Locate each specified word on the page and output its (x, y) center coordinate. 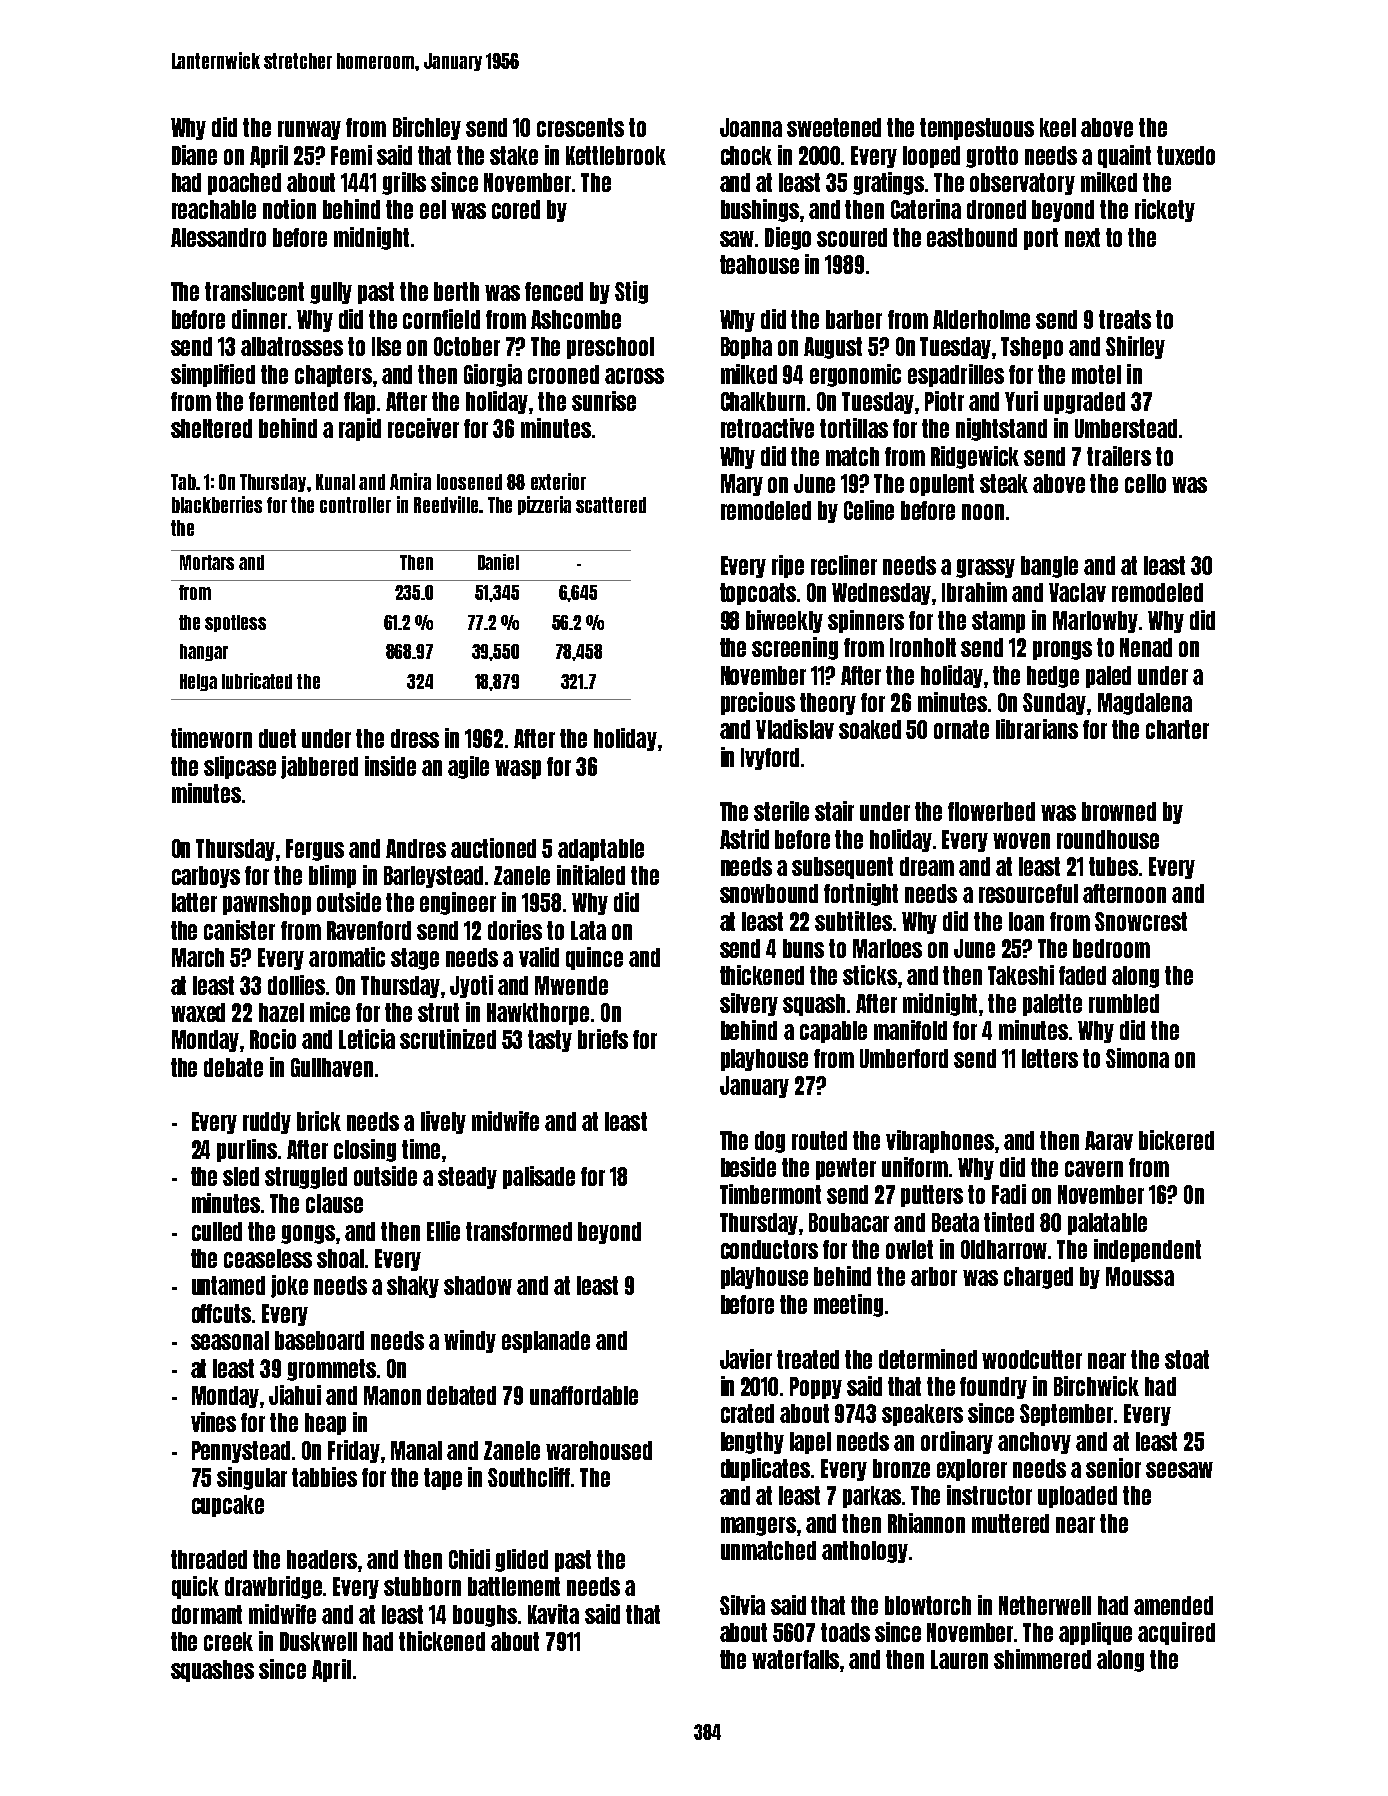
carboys (206, 877)
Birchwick (1096, 1386)
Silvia (742, 1605)
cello (1145, 483)
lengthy (752, 1443)
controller (355, 505)
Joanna (751, 127)
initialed (591, 875)
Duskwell (318, 1641)
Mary (742, 485)
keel (1058, 127)
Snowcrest (1141, 921)
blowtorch (928, 1605)
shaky (413, 1287)
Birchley (427, 128)
